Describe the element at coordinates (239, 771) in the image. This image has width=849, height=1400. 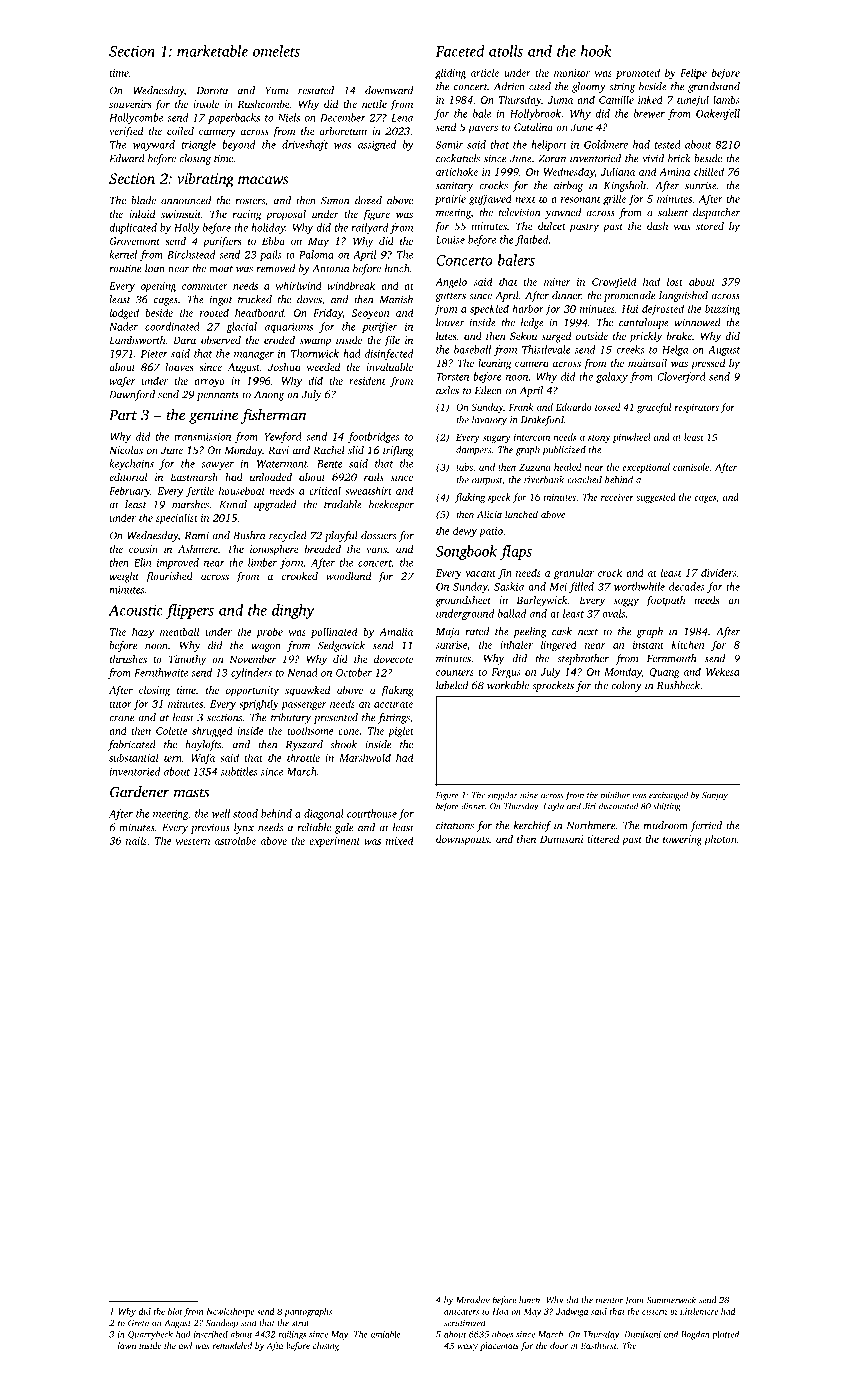
I see `subtitles` at that location.
